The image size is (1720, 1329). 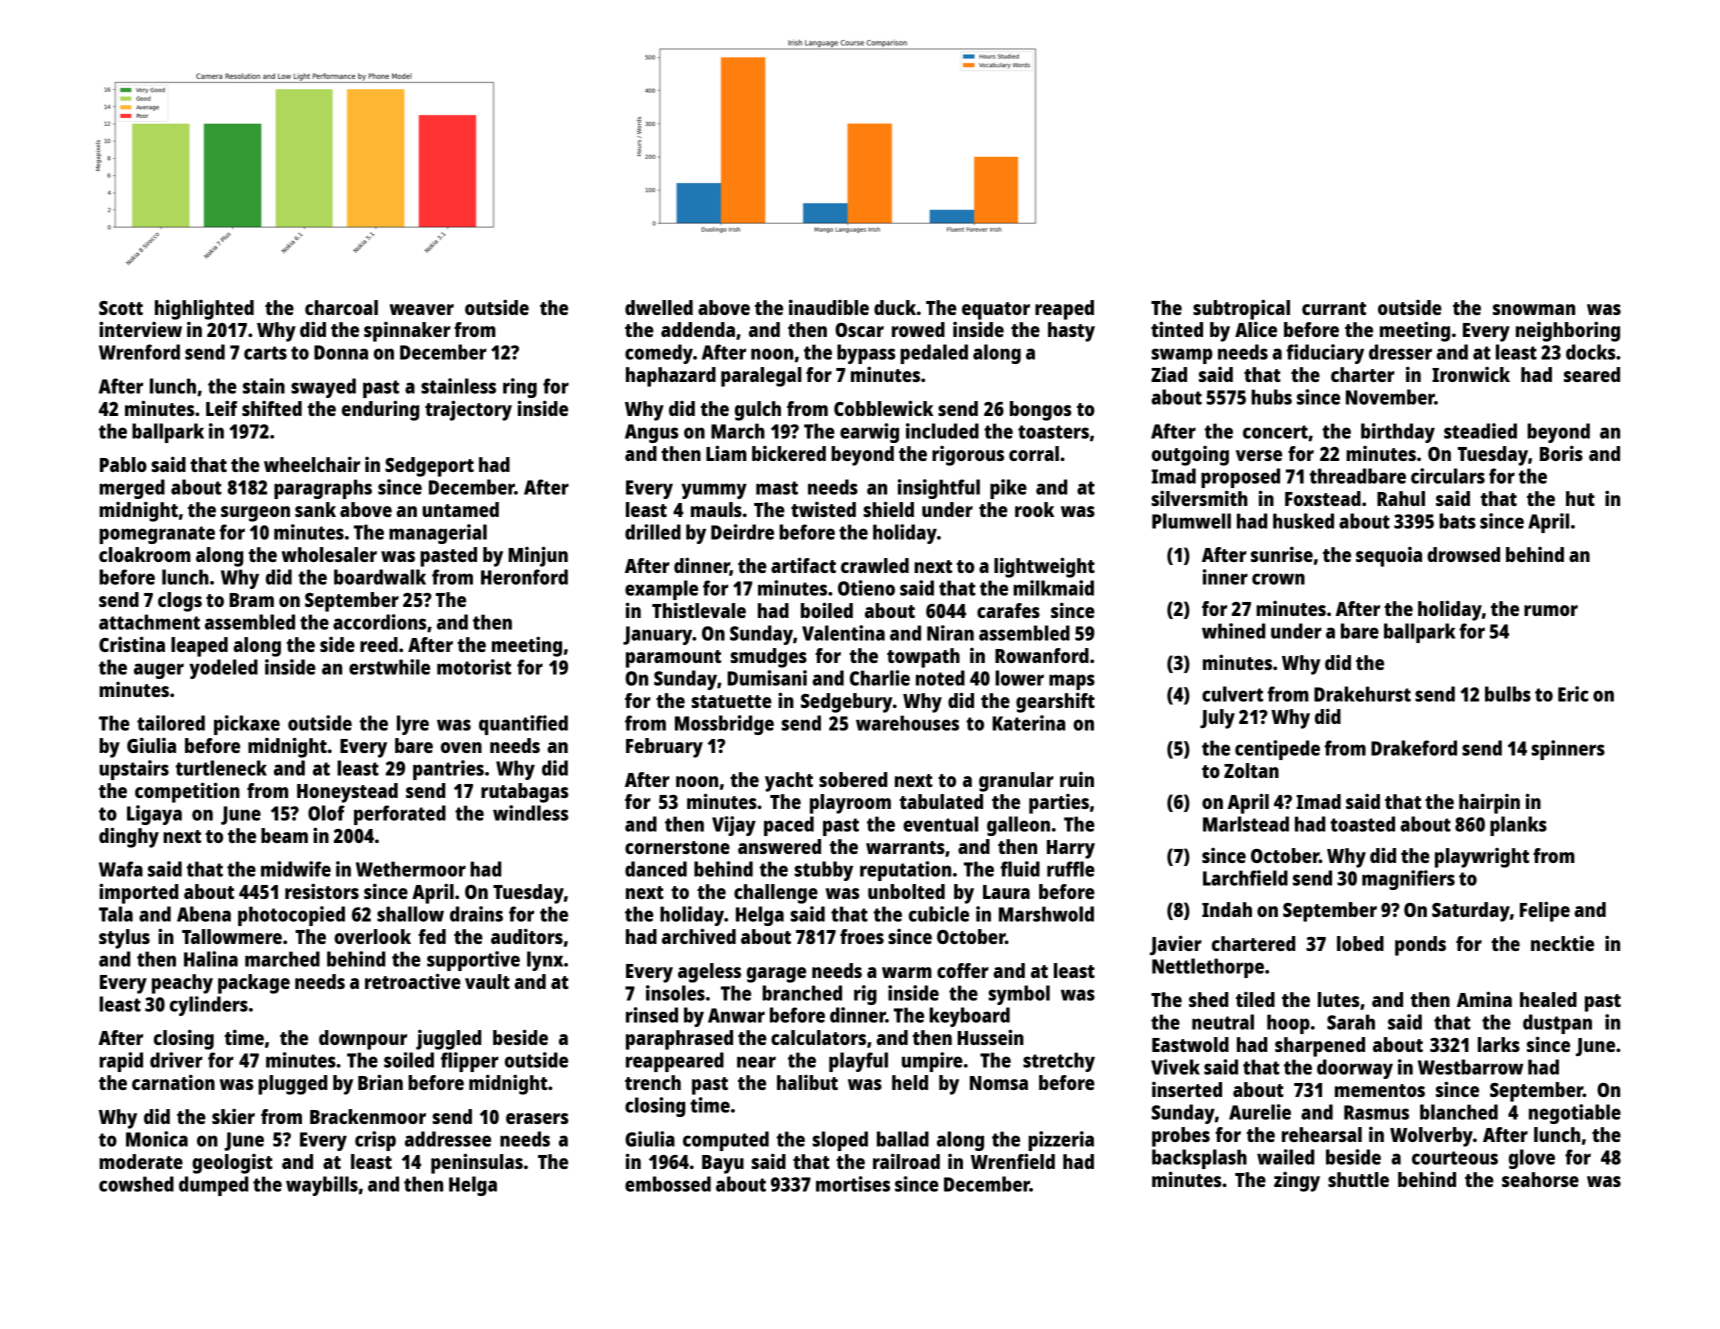 What do you see at coordinates (999, 1083) in the page?
I see `Nomsa` at bounding box center [999, 1083].
